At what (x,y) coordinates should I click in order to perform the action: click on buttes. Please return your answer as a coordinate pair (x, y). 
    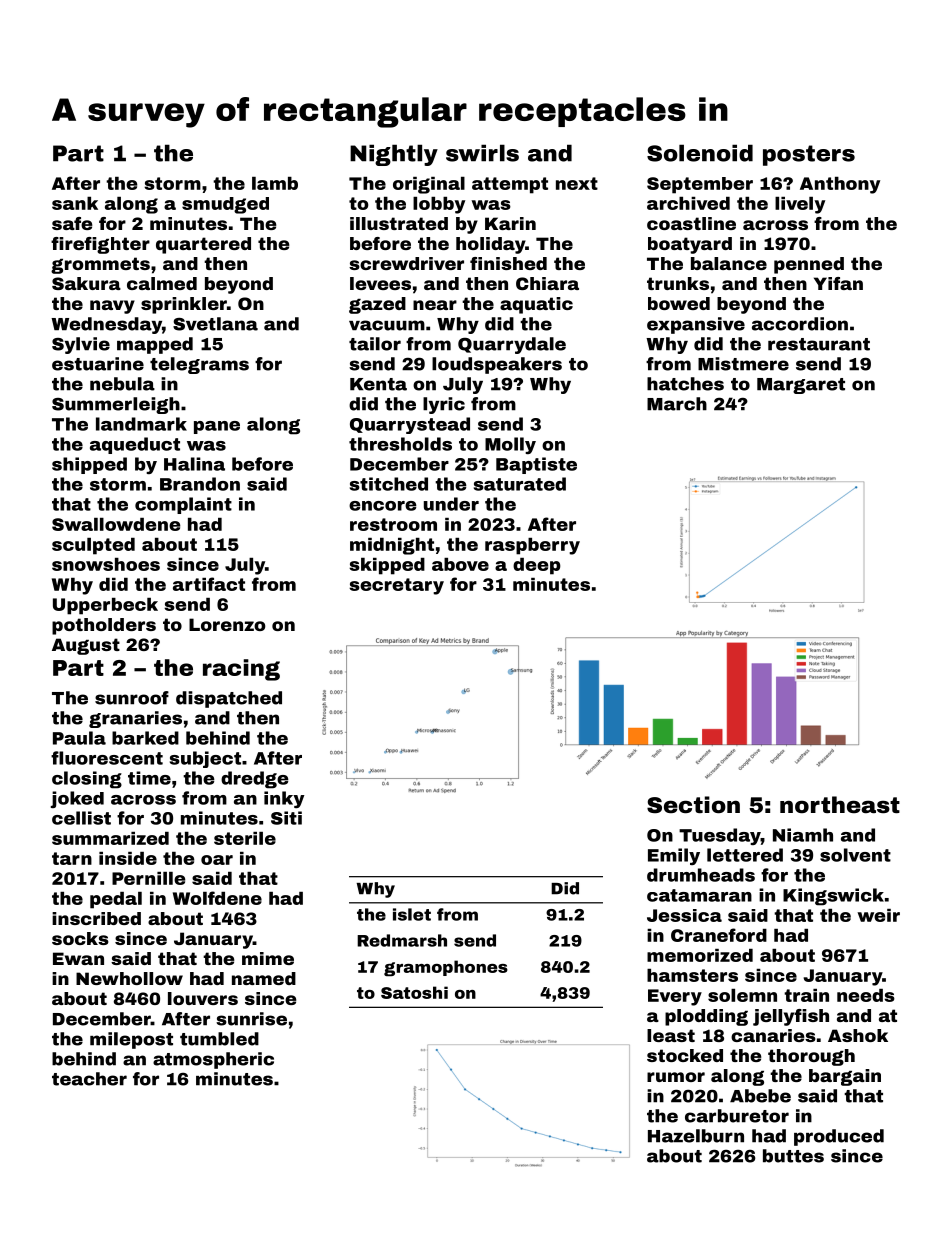
    Looking at the image, I should click on (793, 1156).
